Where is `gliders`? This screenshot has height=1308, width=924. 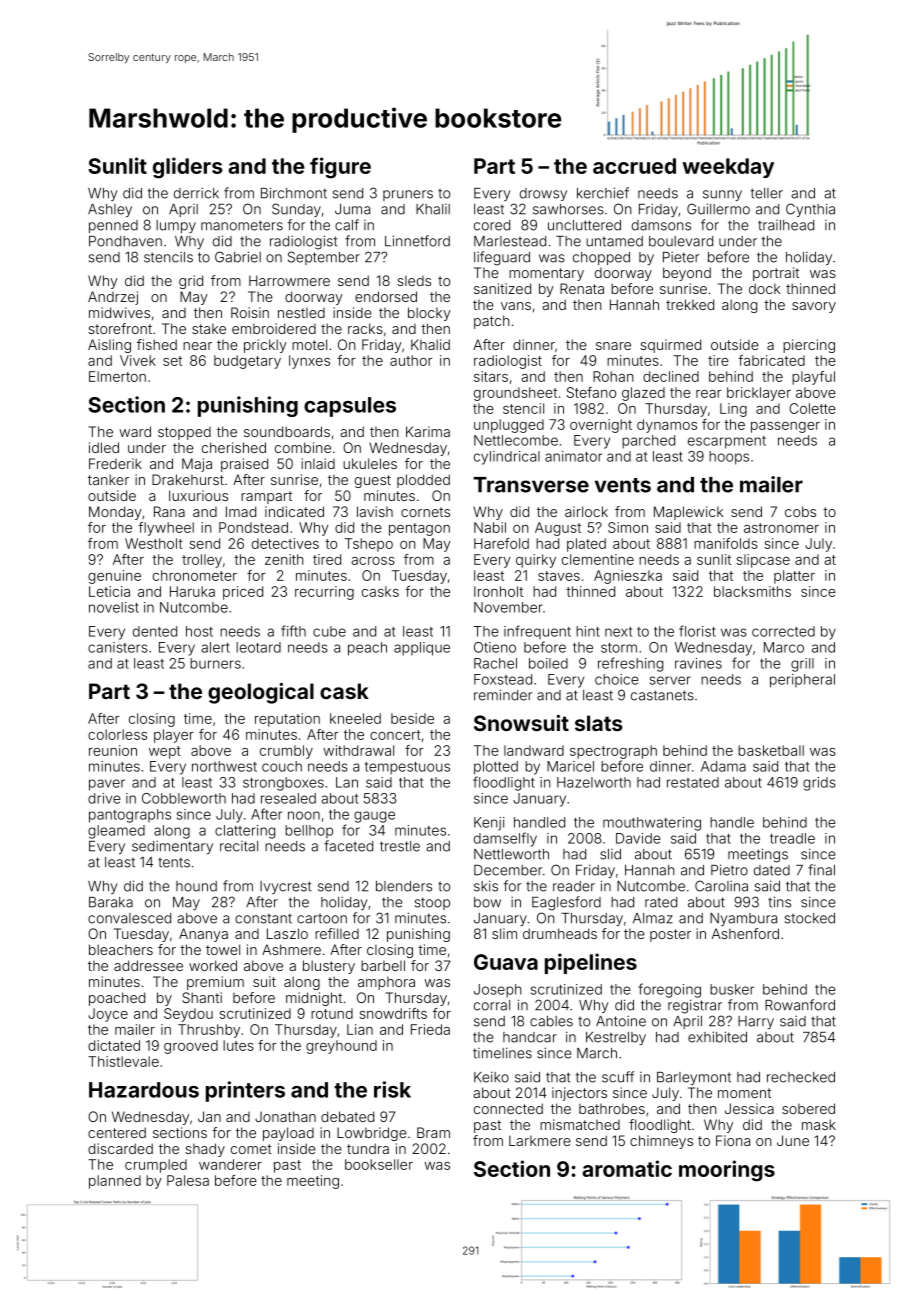
gliders is located at coordinates (188, 168).
